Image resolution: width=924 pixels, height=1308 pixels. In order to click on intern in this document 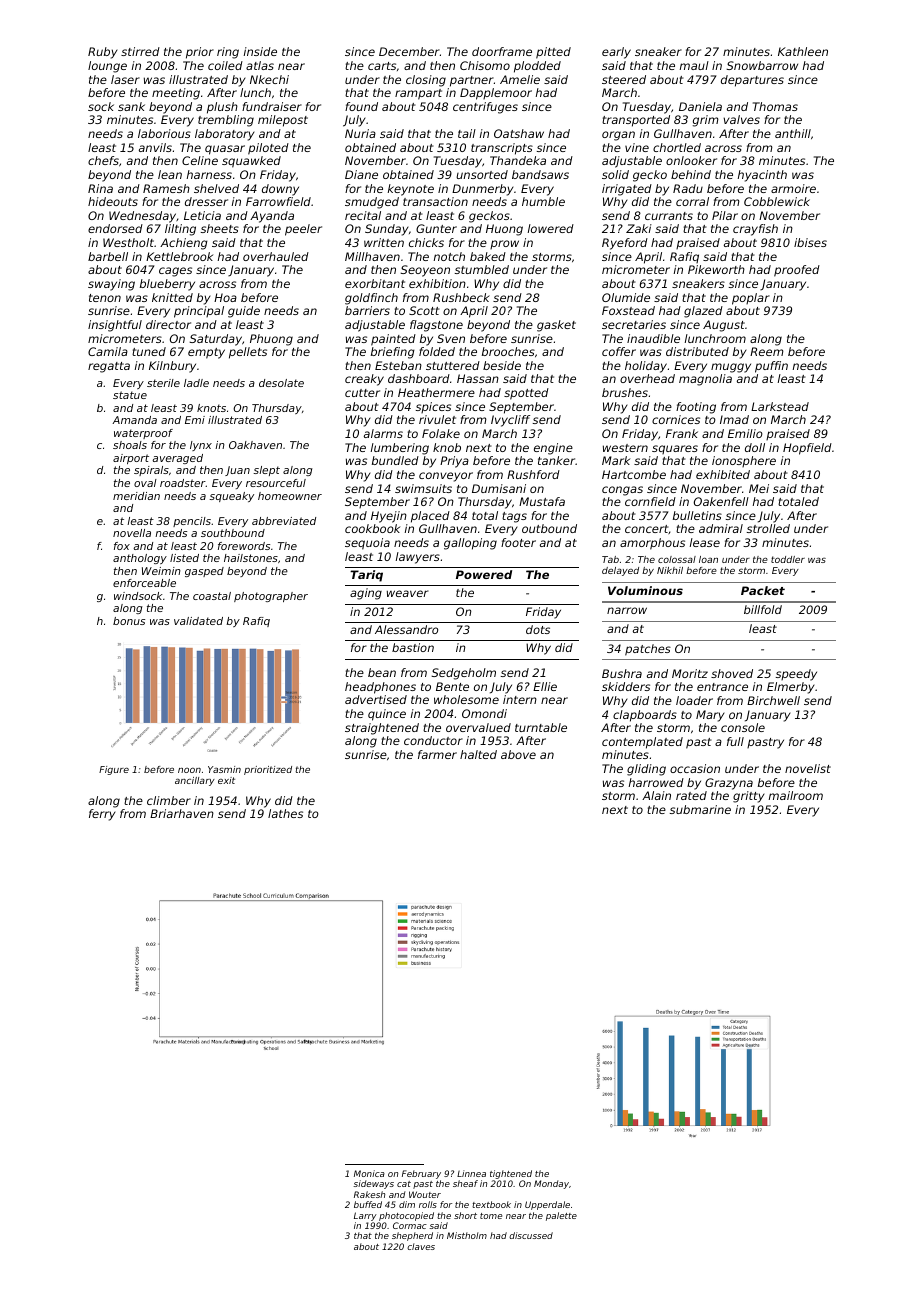, I will do `click(520, 699)`.
